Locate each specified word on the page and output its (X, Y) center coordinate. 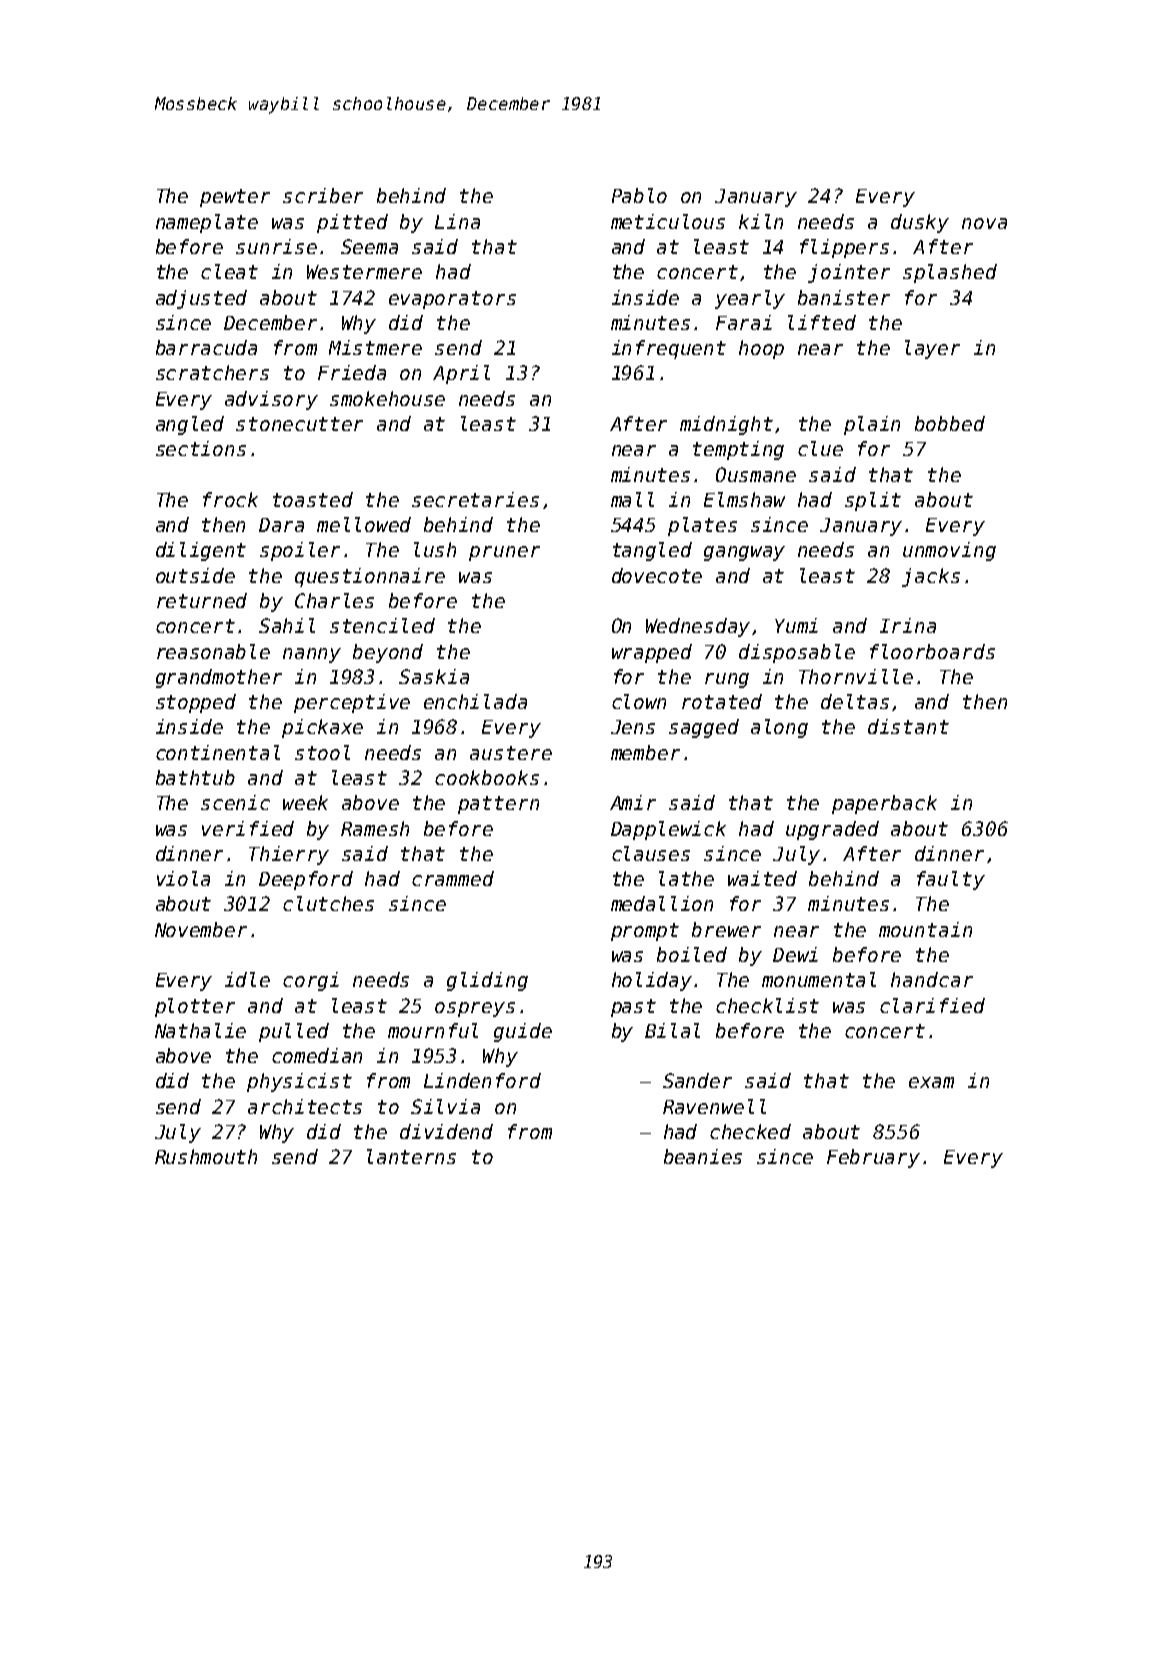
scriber (323, 195)
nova (984, 223)
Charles (334, 600)
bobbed (950, 423)
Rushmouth (206, 1156)
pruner (504, 553)
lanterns (411, 1156)
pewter (235, 198)
